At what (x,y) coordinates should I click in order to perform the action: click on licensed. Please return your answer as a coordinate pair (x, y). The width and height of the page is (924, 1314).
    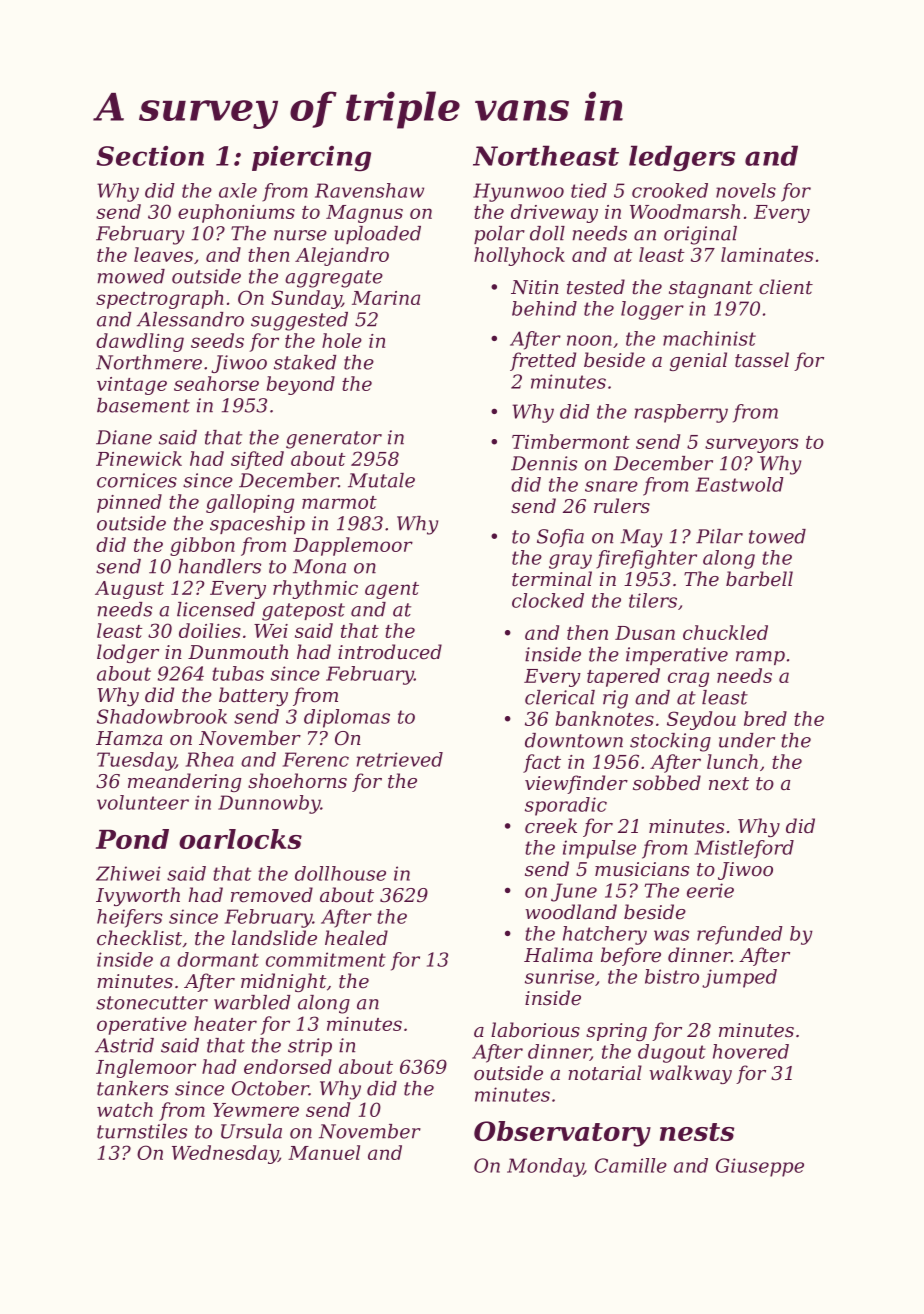
    Looking at the image, I should click on (216, 609).
